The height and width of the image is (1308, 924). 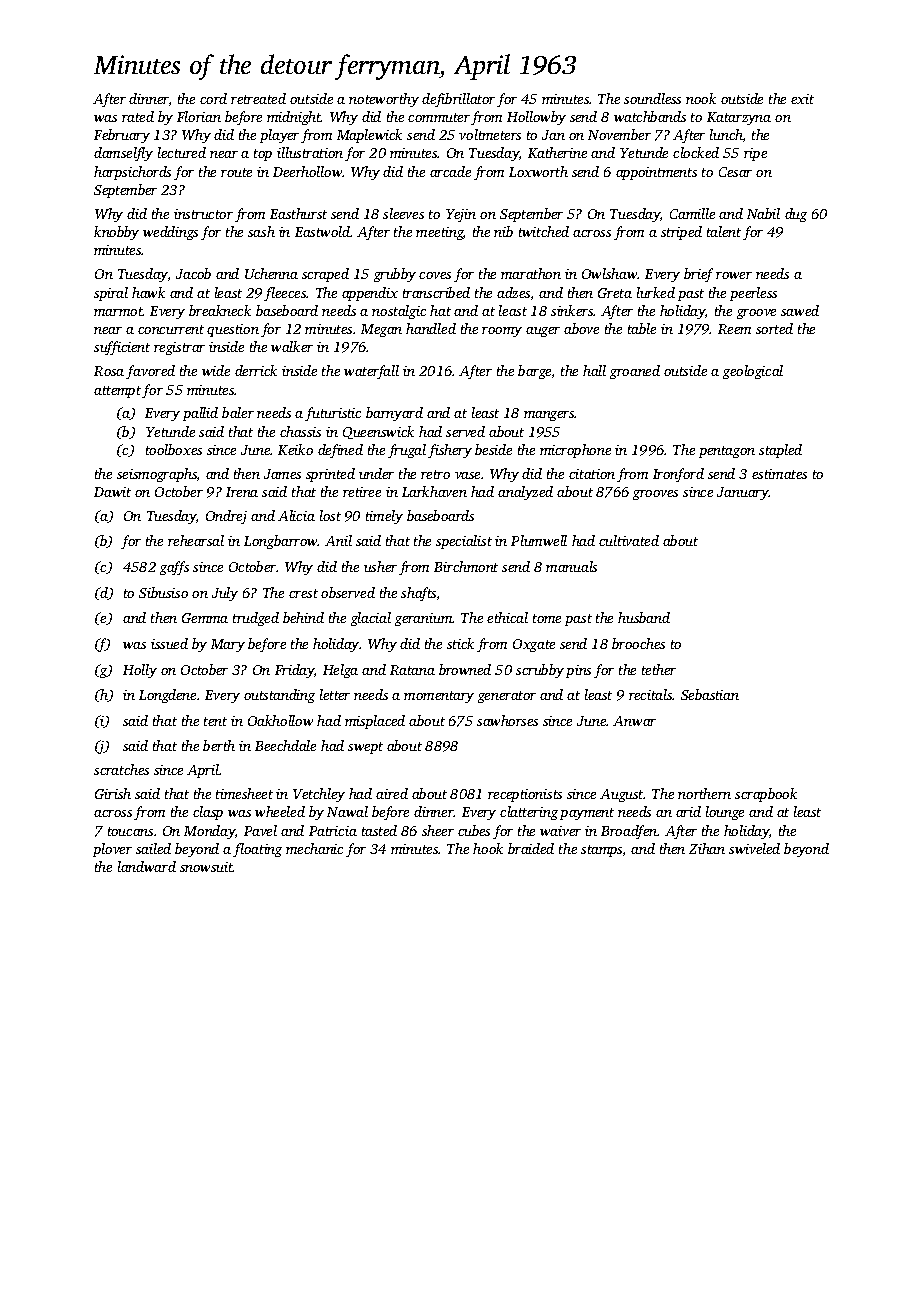 I want to click on Sebastian, so click(x=710, y=694).
